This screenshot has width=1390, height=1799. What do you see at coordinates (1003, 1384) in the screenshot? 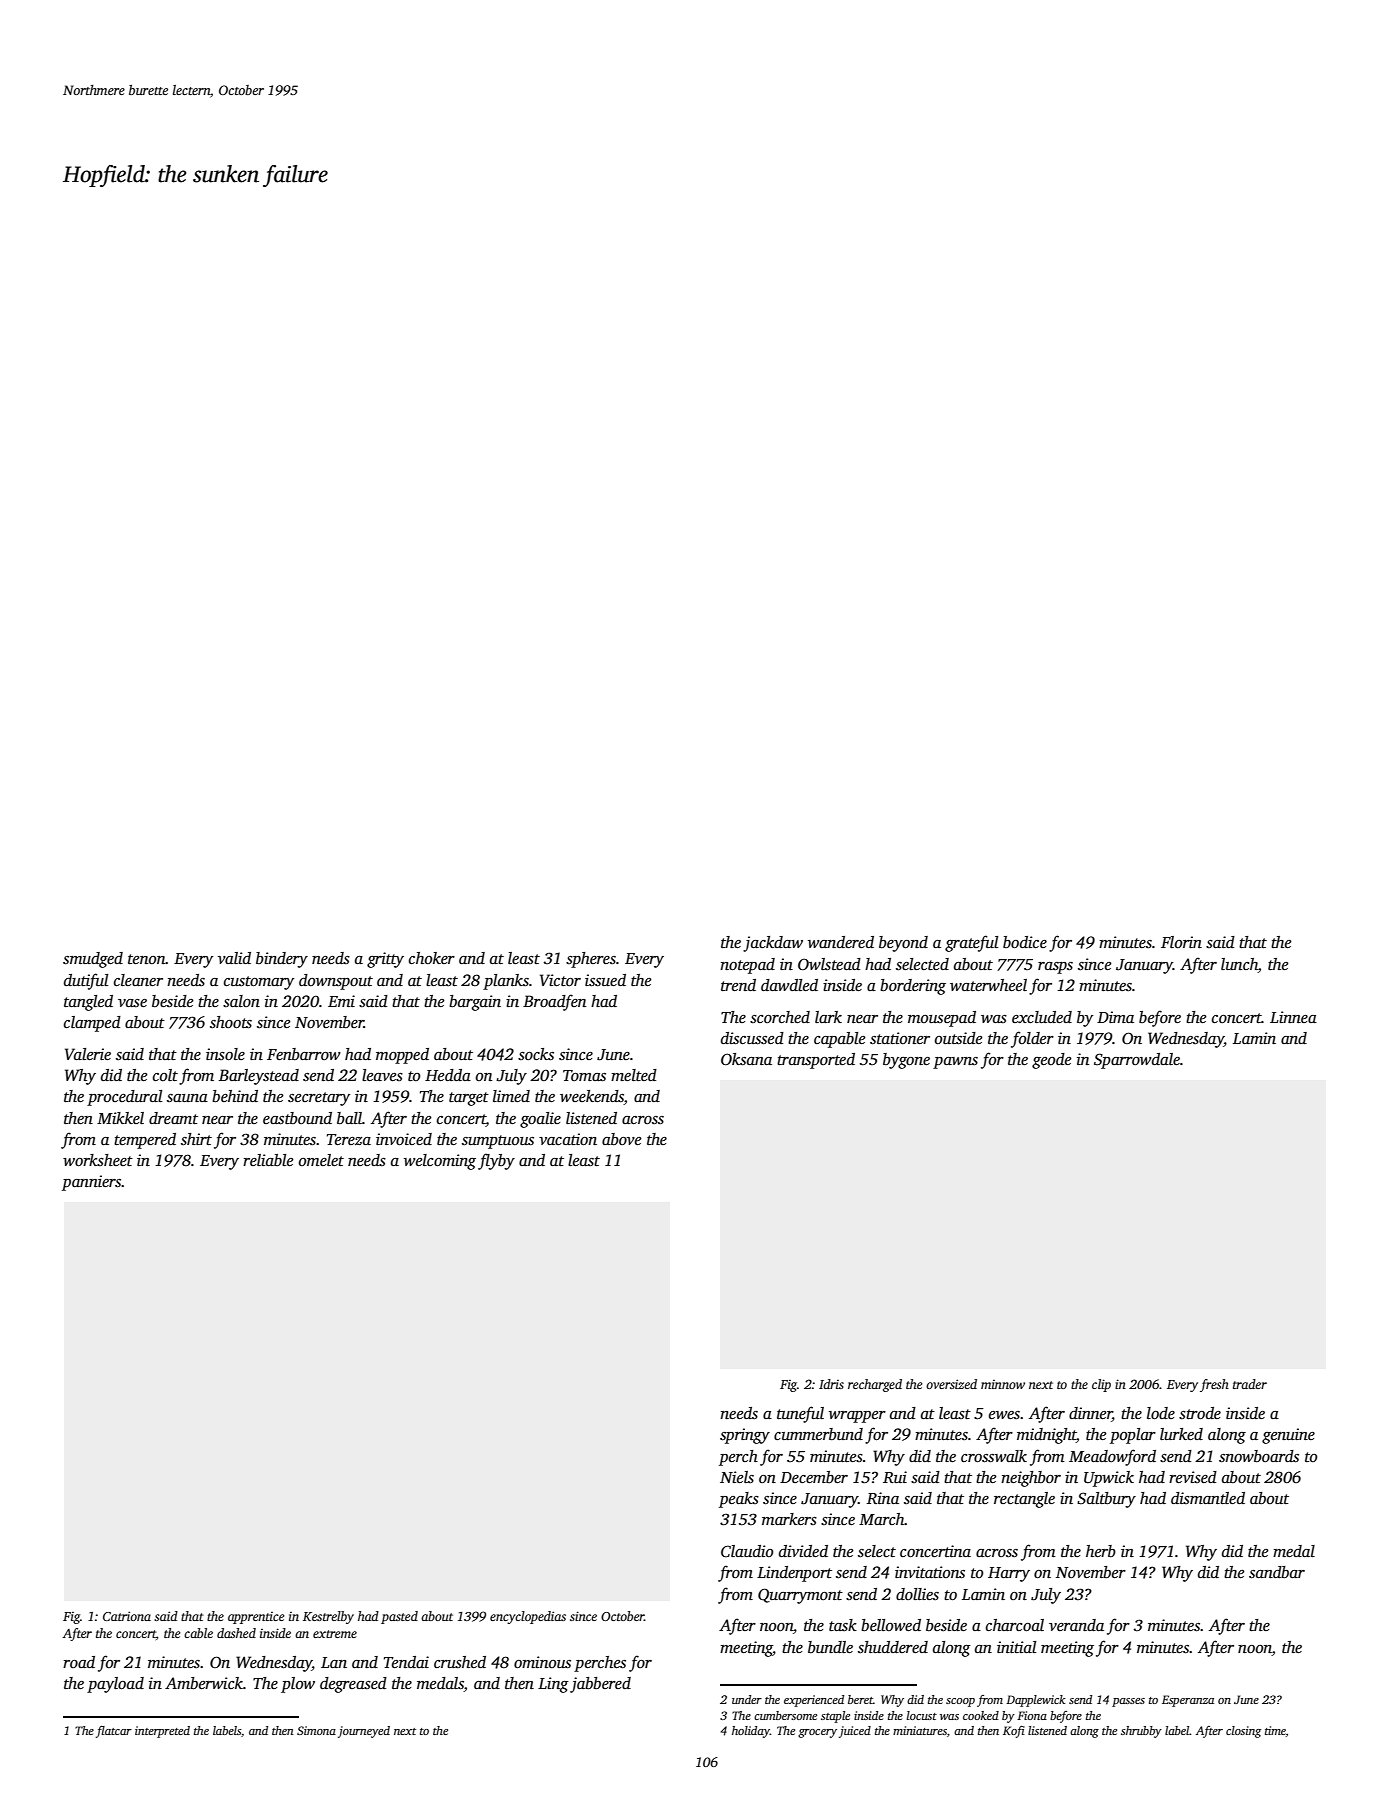
I see `minnow` at bounding box center [1003, 1384].
